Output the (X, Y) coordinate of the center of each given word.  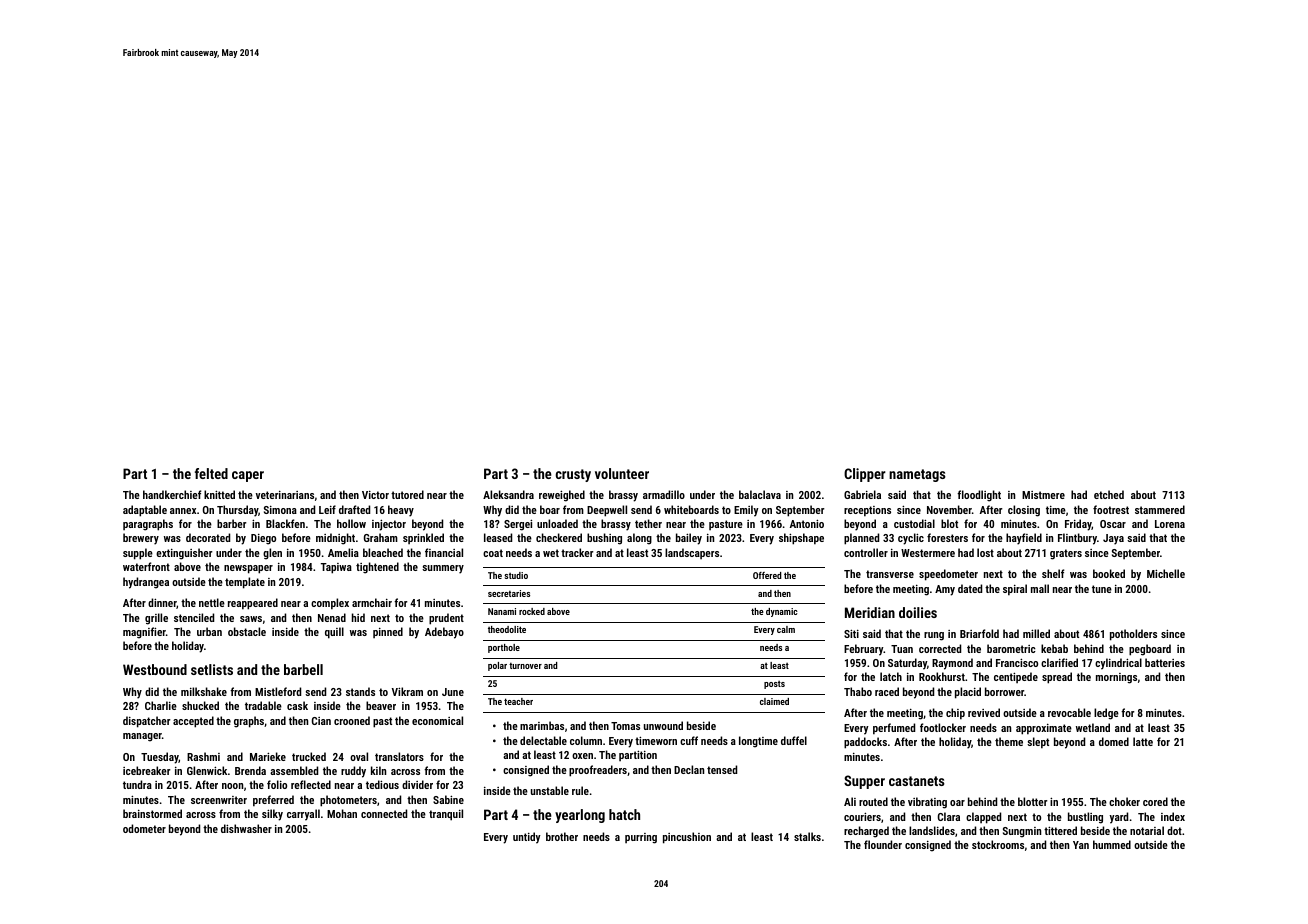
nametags (917, 475)
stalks (807, 836)
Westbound (155, 669)
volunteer (622, 473)
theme (1009, 741)
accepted (193, 722)
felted (211, 473)
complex (330, 604)
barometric (1011, 648)
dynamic (782, 612)
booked (1109, 573)
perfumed (894, 729)
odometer (144, 828)
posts (774, 685)
